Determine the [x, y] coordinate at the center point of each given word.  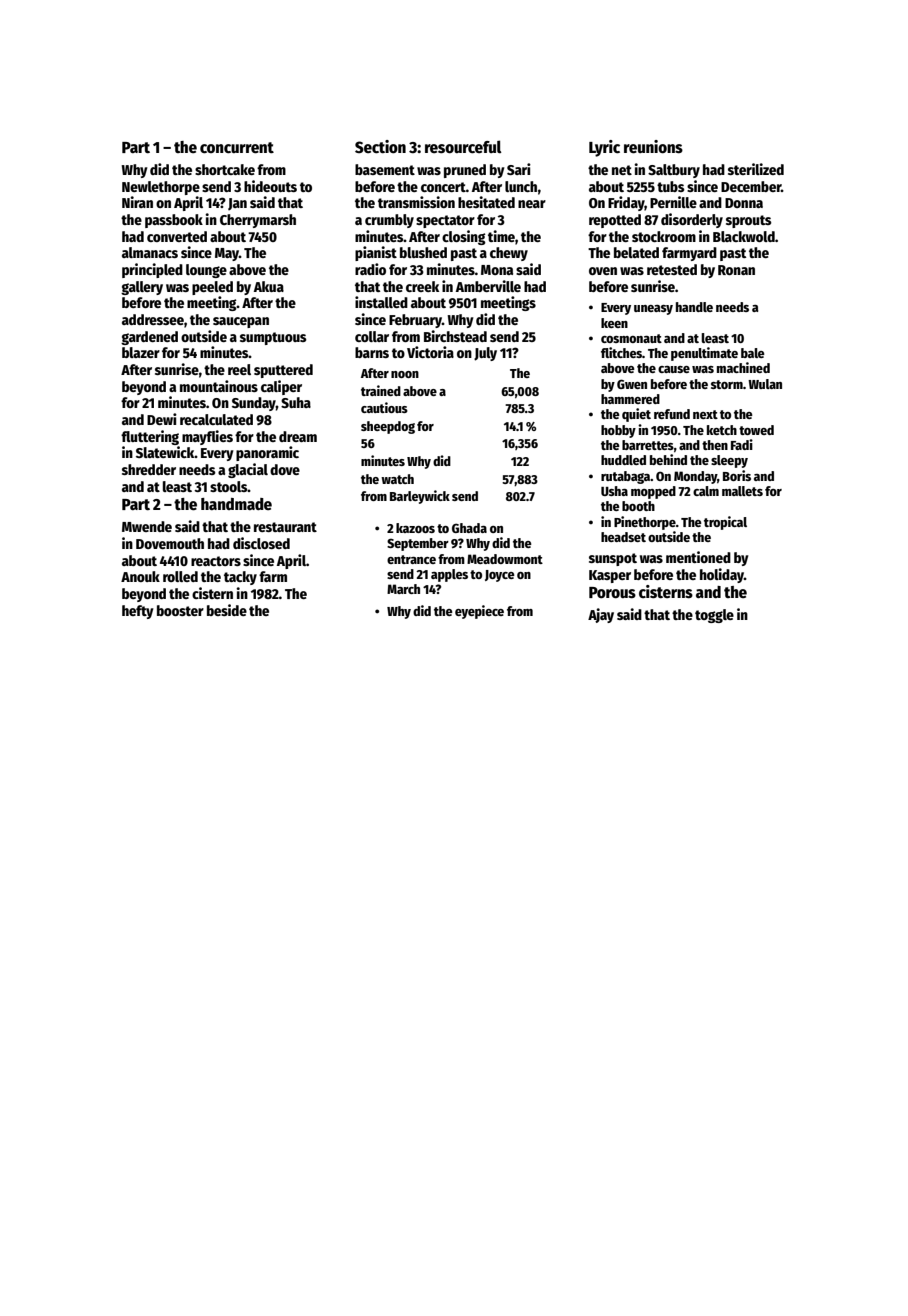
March [403, 589]
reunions [653, 147]
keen [614, 323]
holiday [722, 575]
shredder [149, 469]
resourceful [463, 147]
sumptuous [273, 338]
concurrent [237, 148]
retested [672, 269]
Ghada [469, 528]
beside [227, 610]
